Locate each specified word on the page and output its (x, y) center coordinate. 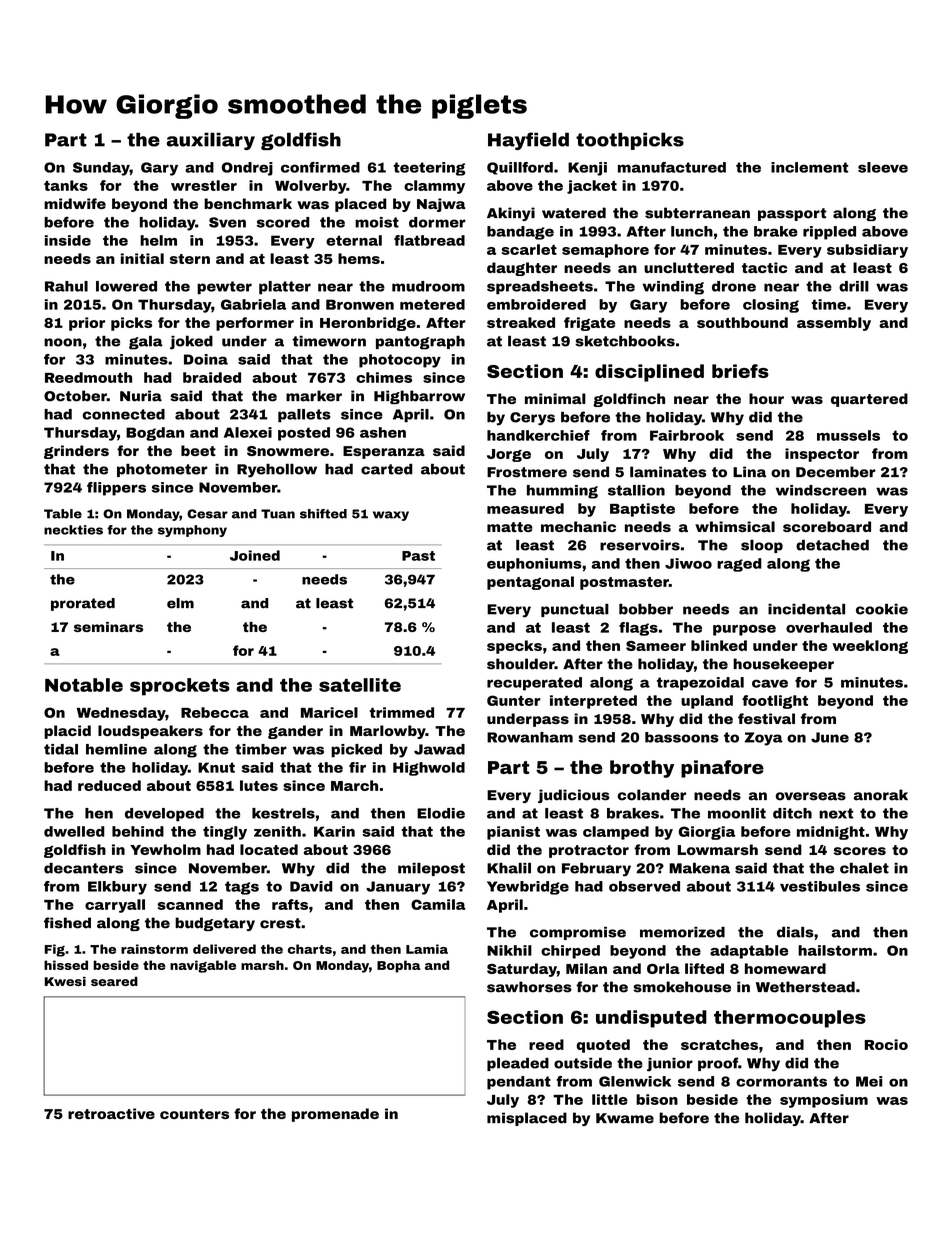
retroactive (111, 1113)
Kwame (625, 1118)
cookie (882, 609)
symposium (824, 1101)
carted (387, 469)
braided (212, 377)
